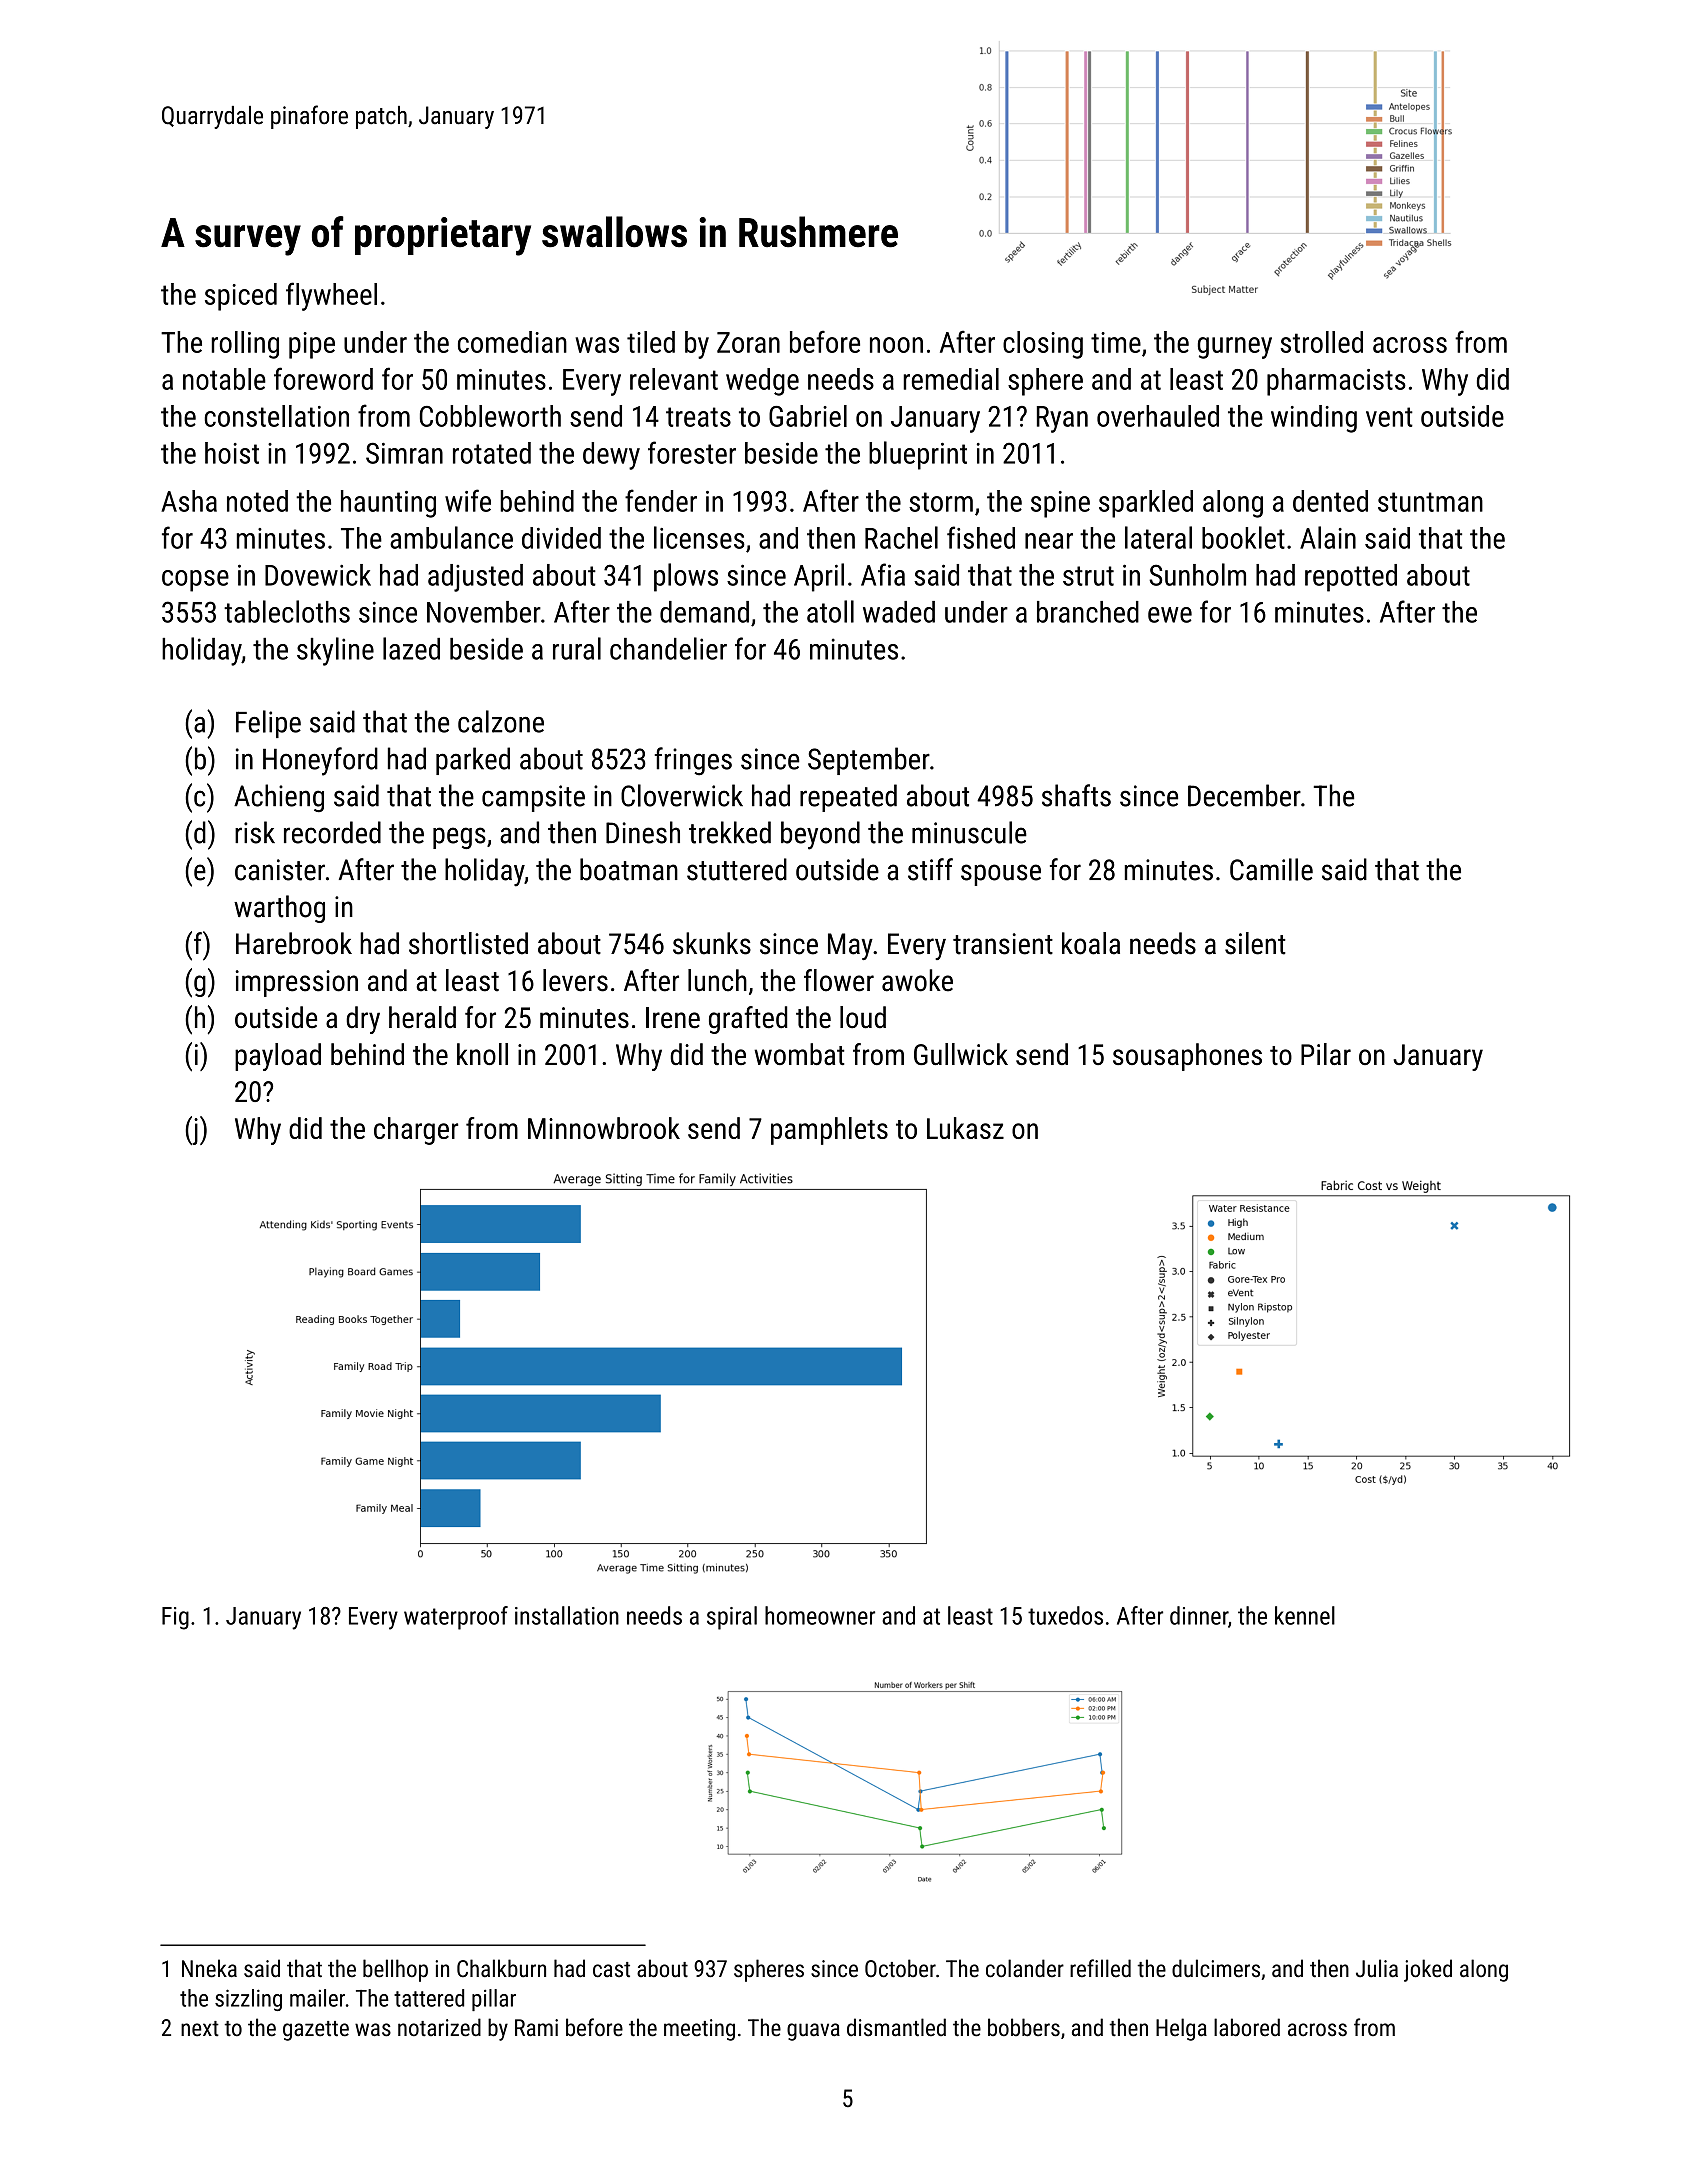 This screenshot has width=1683, height=2178. Describe the element at coordinates (567, 1615) in the screenshot. I see `installation` at that location.
